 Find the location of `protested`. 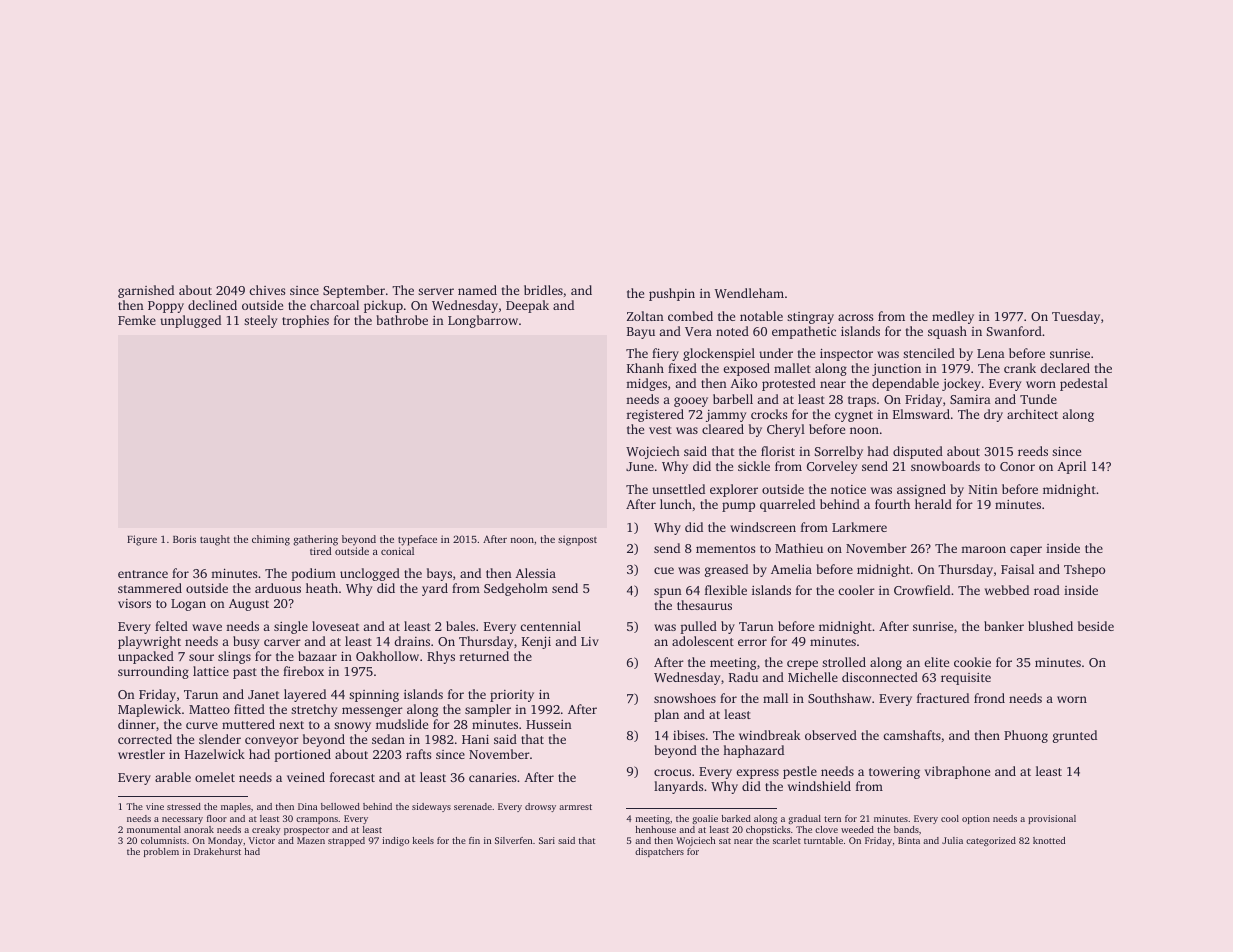

protested is located at coordinates (789, 384).
